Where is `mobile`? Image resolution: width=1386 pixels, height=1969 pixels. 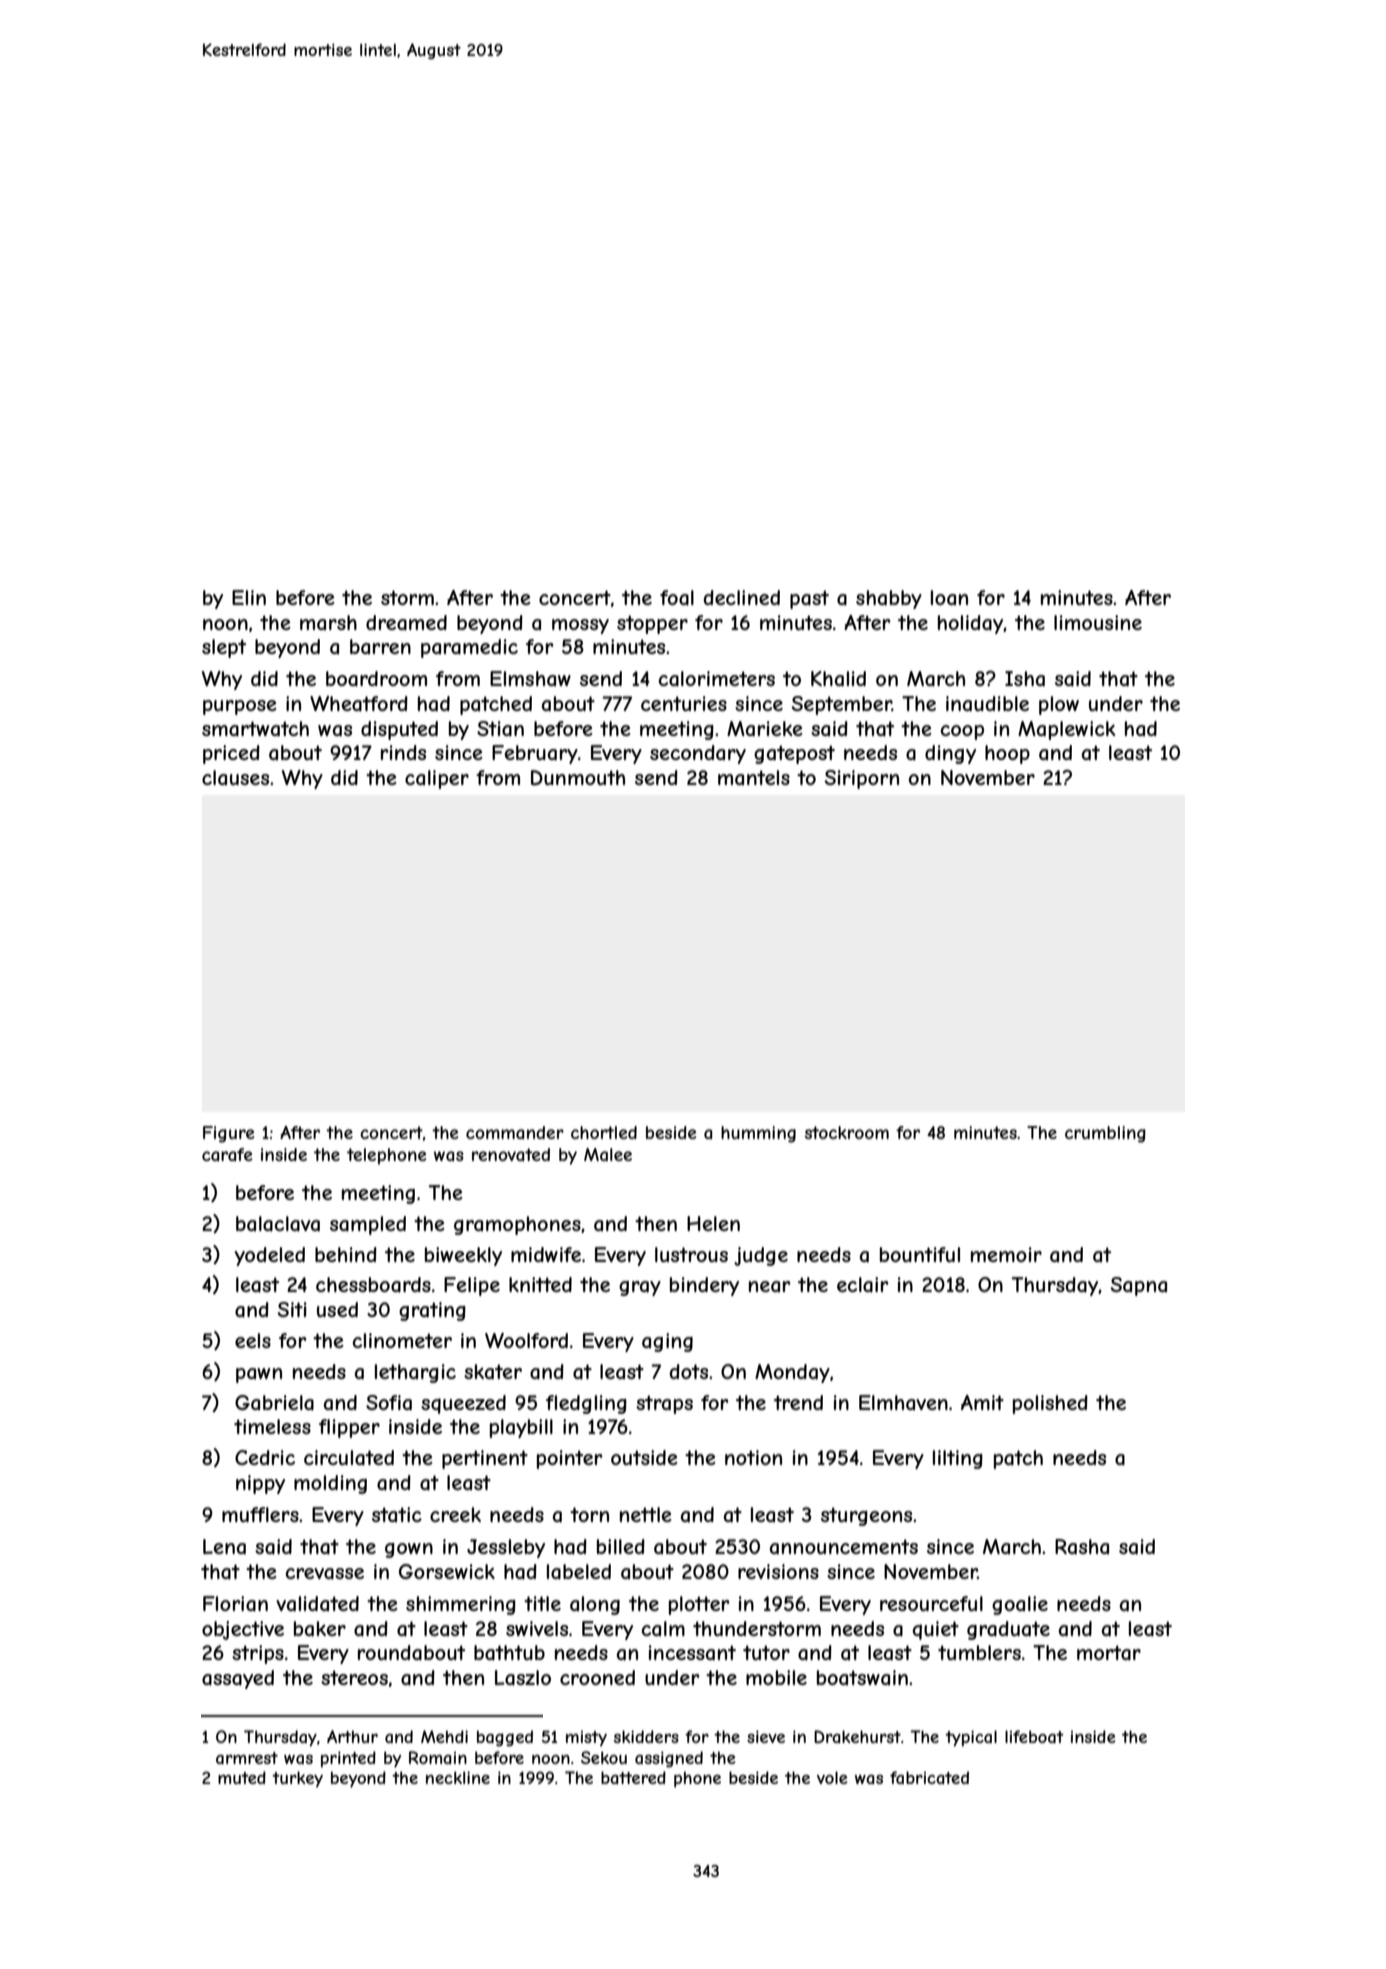 mobile is located at coordinates (776, 1677).
